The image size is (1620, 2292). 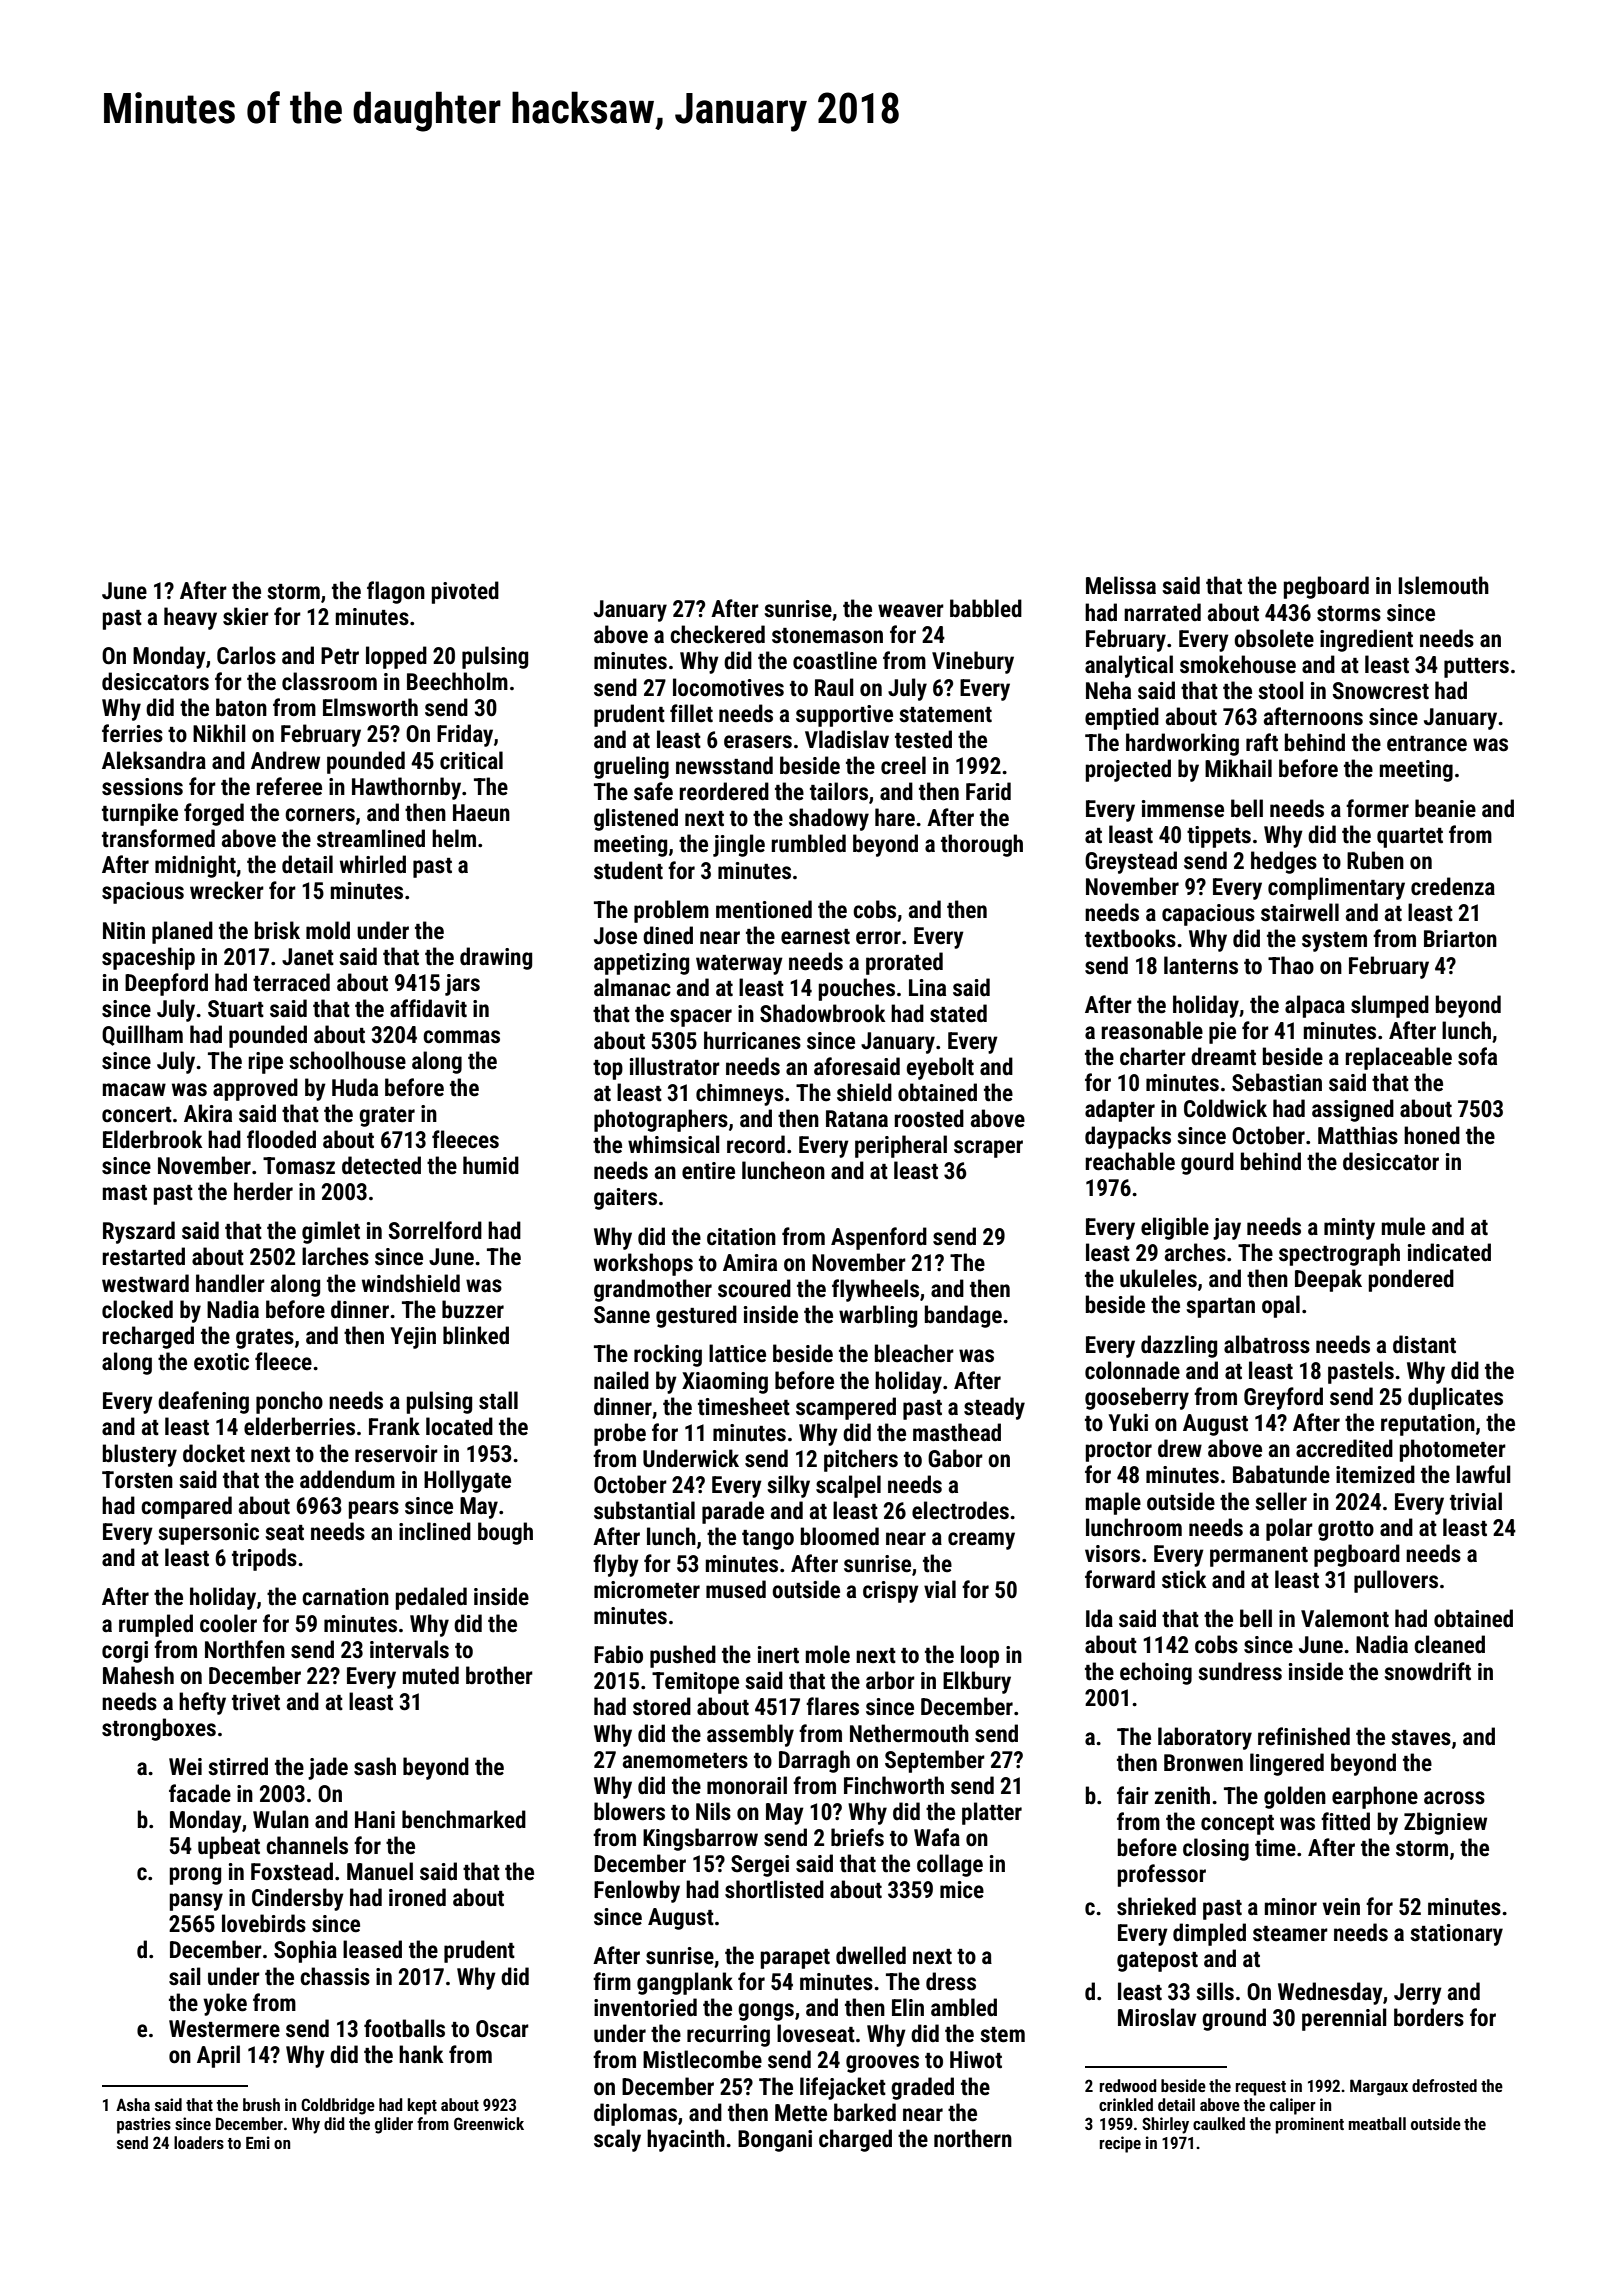 What do you see at coordinates (1443, 585) in the document?
I see `Islemouth` at bounding box center [1443, 585].
